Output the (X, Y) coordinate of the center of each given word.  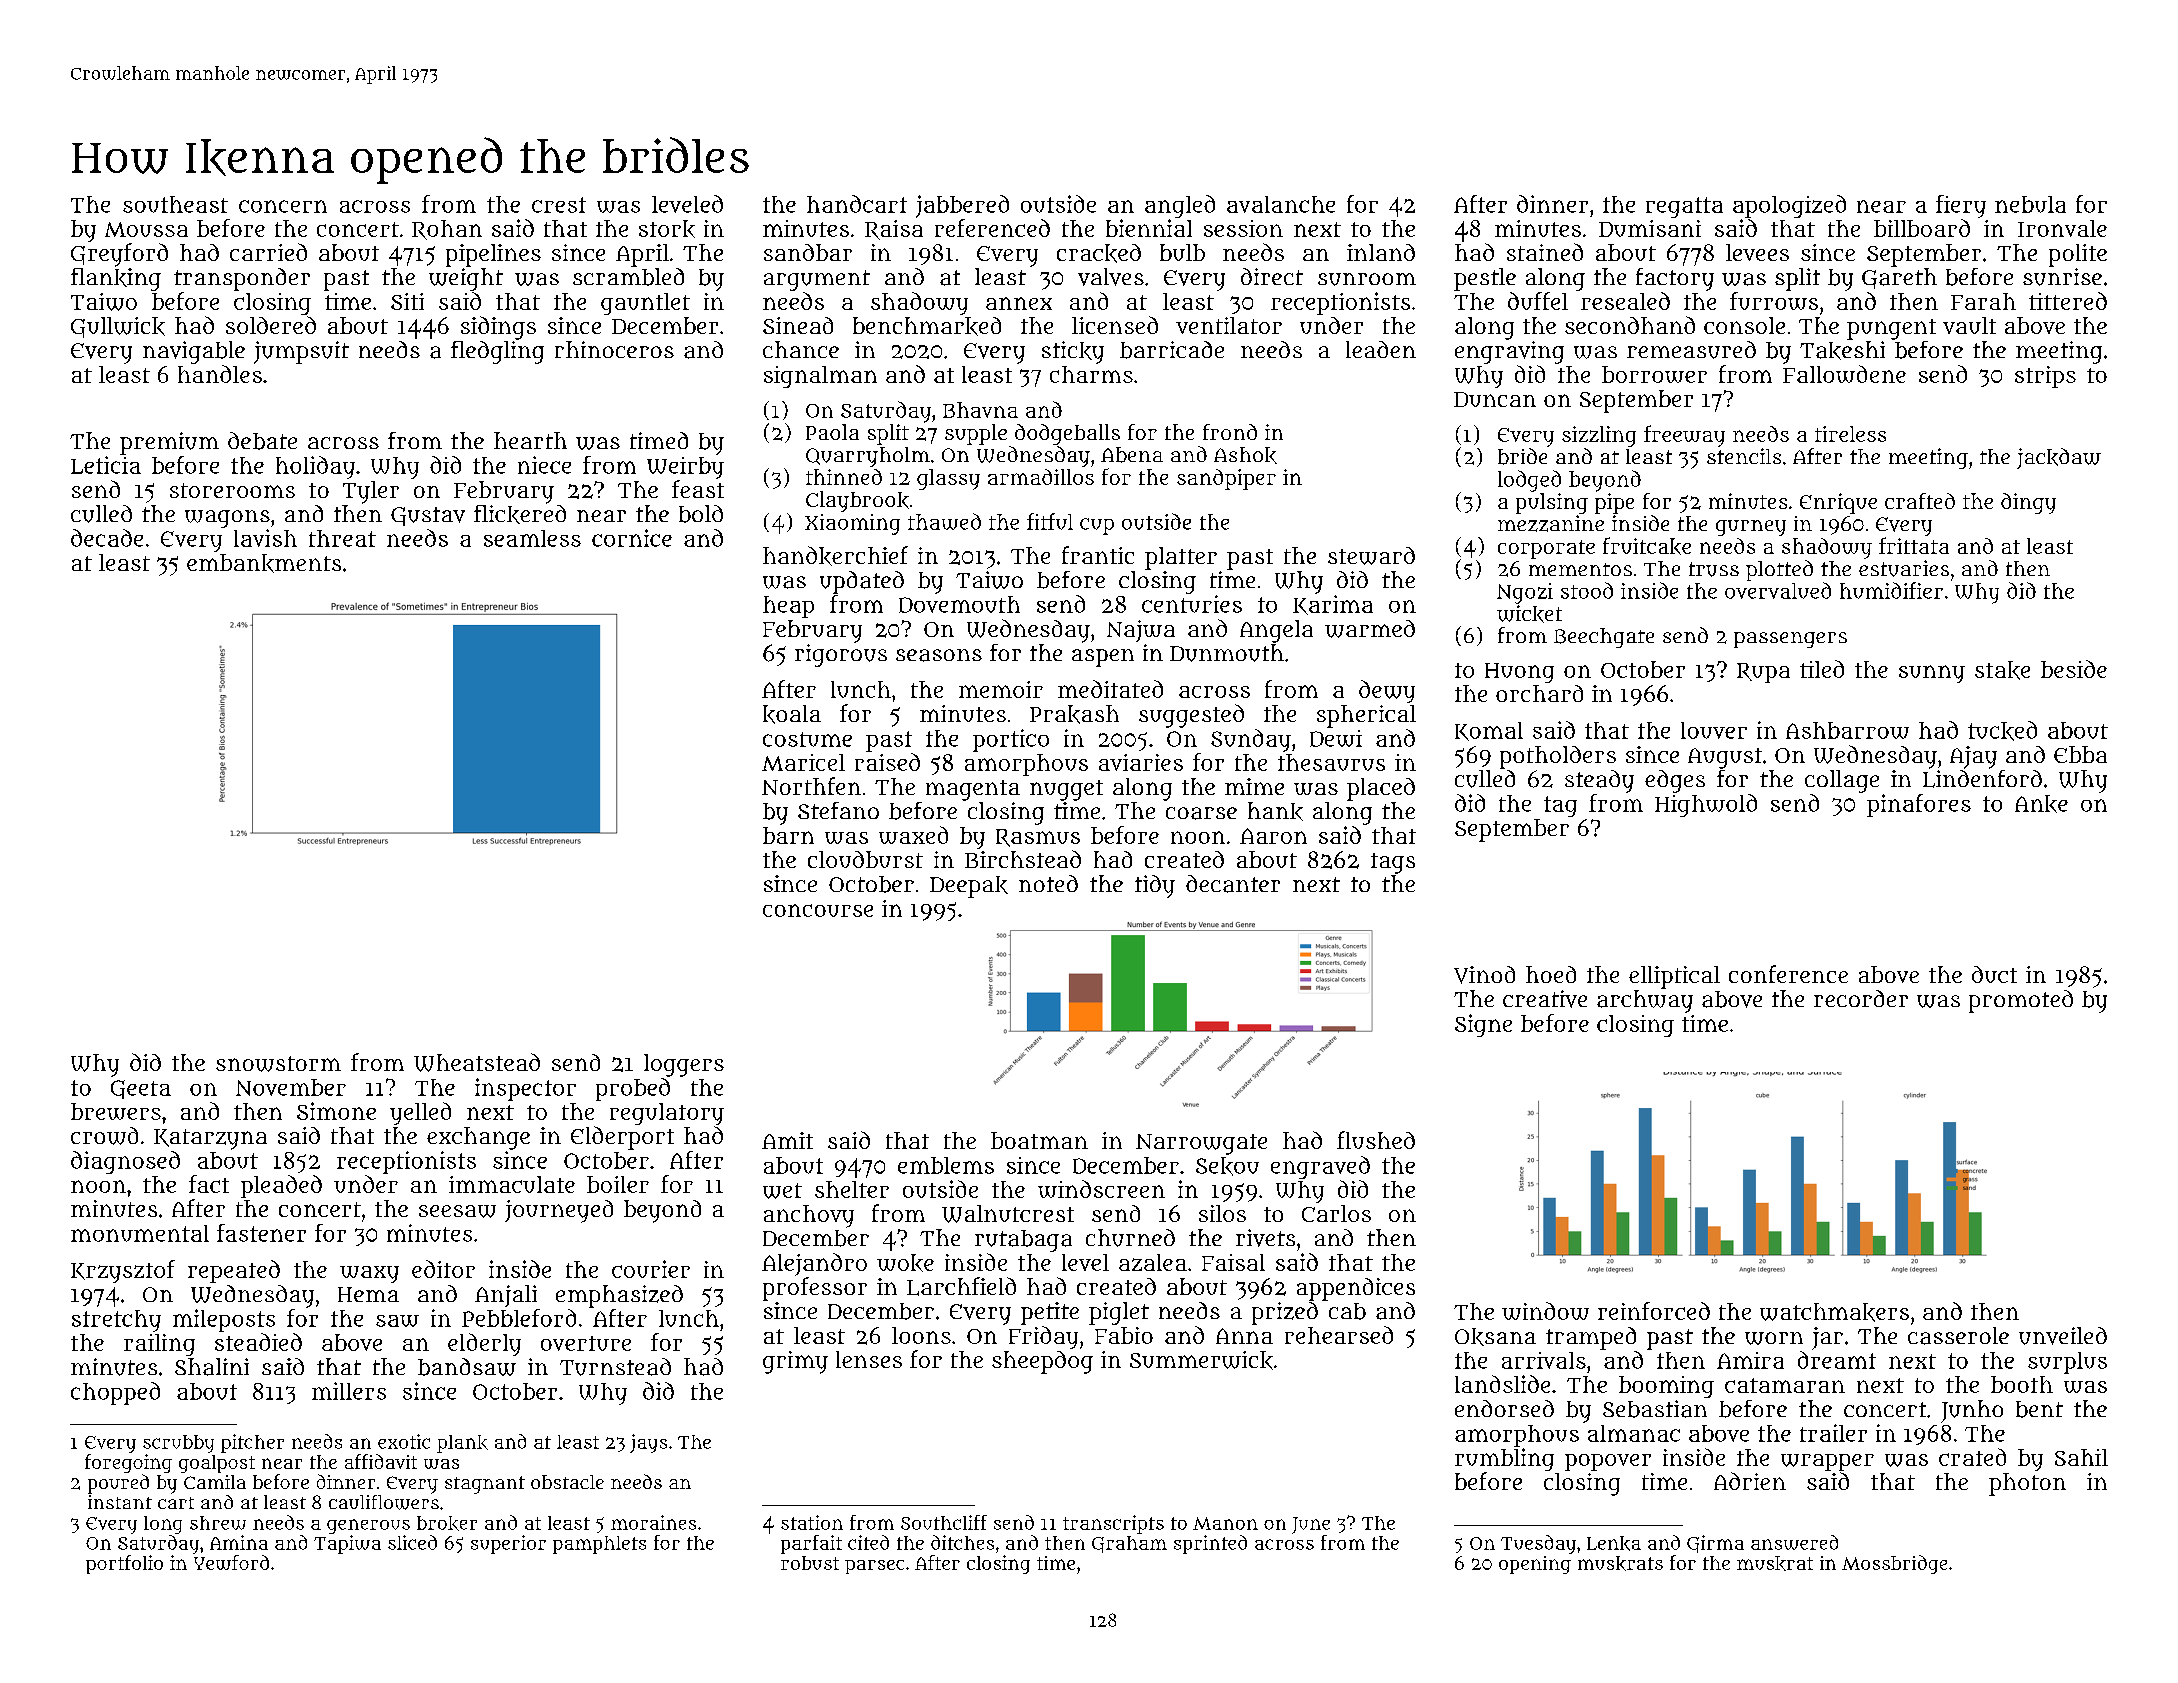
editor (443, 1269)
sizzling (1599, 436)
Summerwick (1201, 1360)
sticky (1073, 352)
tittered (2068, 301)
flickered (520, 514)
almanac (1634, 1433)
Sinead (798, 325)
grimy (795, 1362)
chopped (115, 1393)
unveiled (2063, 1336)
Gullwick (118, 327)
